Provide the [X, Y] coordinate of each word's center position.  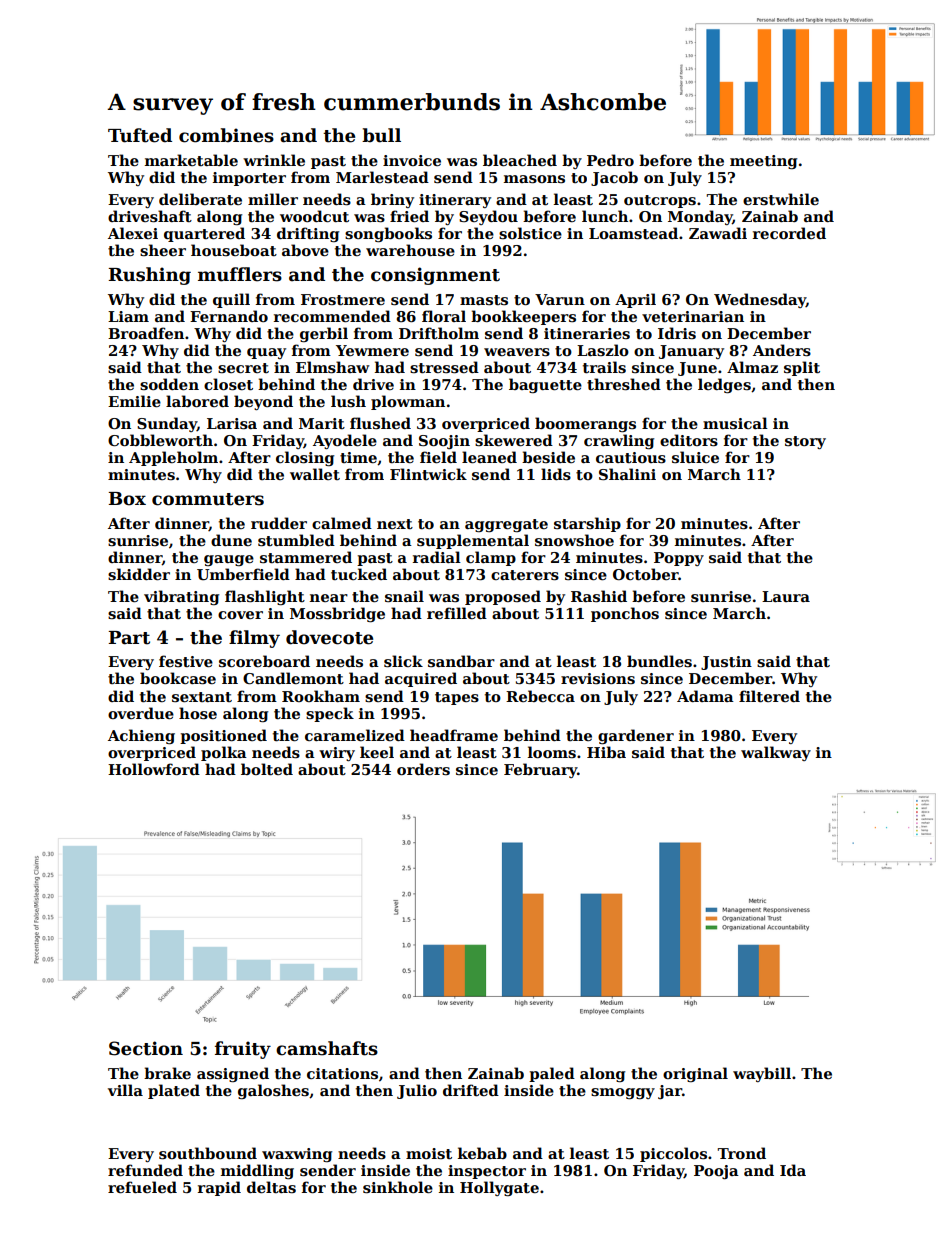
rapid [219, 1188]
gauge [229, 560]
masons [534, 179]
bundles [659, 661]
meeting [763, 162]
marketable [191, 160]
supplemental [473, 541]
